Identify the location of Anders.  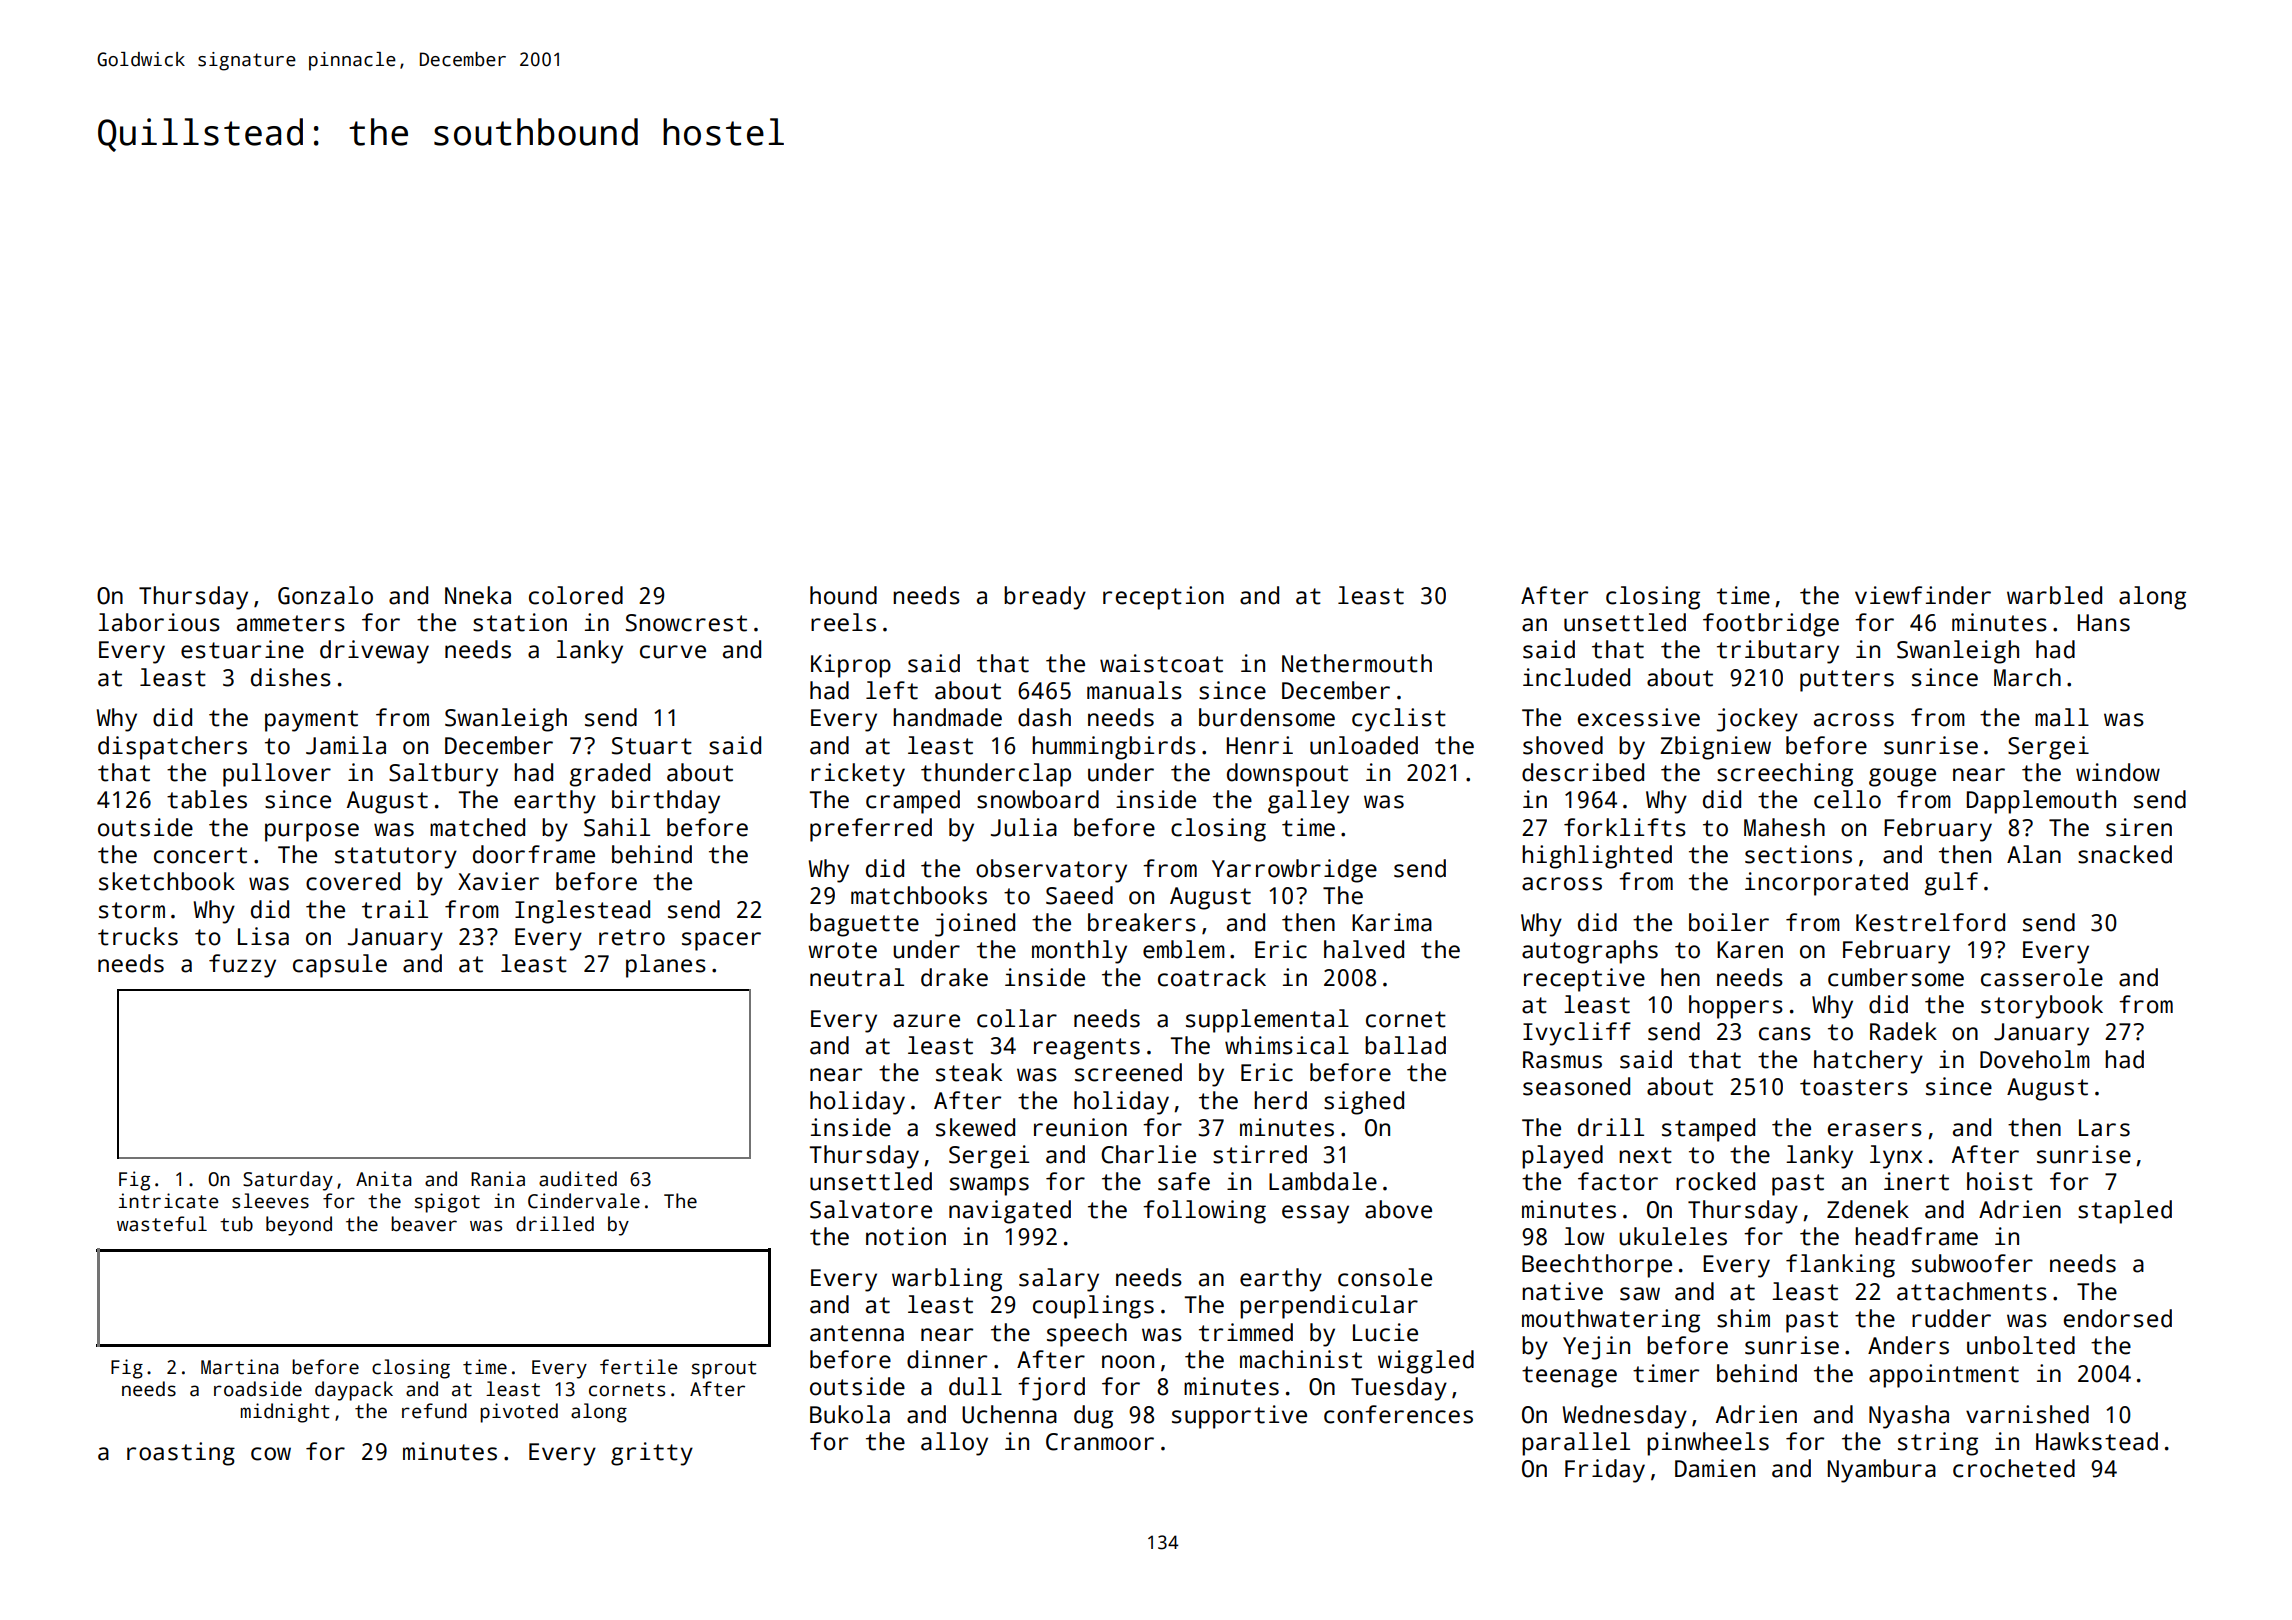
(1908, 1345).
